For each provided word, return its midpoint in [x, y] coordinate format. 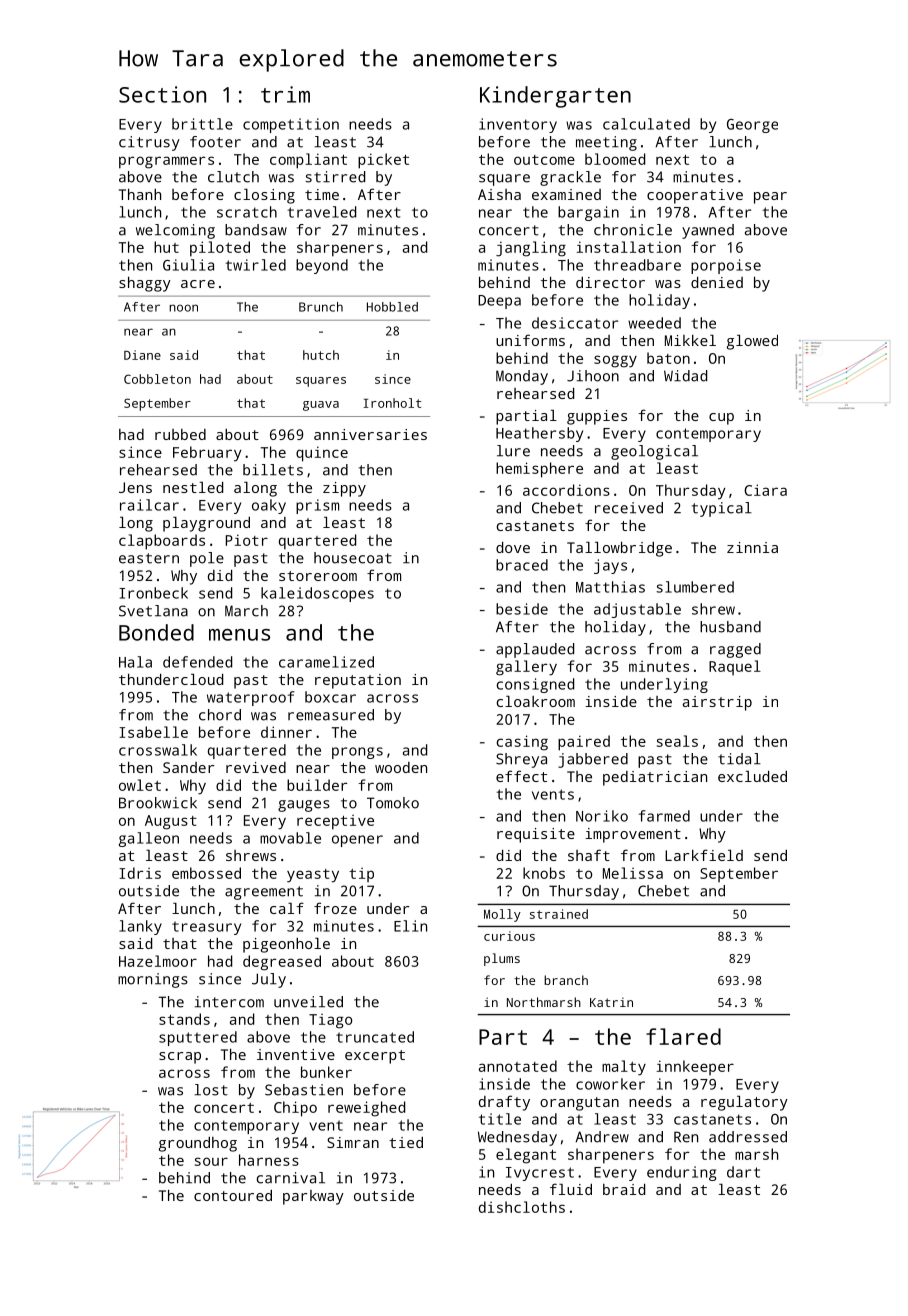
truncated [375, 1037]
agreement [264, 893]
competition [291, 125]
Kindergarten [555, 97]
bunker [326, 1072]
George [752, 126]
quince [322, 454]
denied [717, 282]
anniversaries [370, 434]
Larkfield [704, 855]
